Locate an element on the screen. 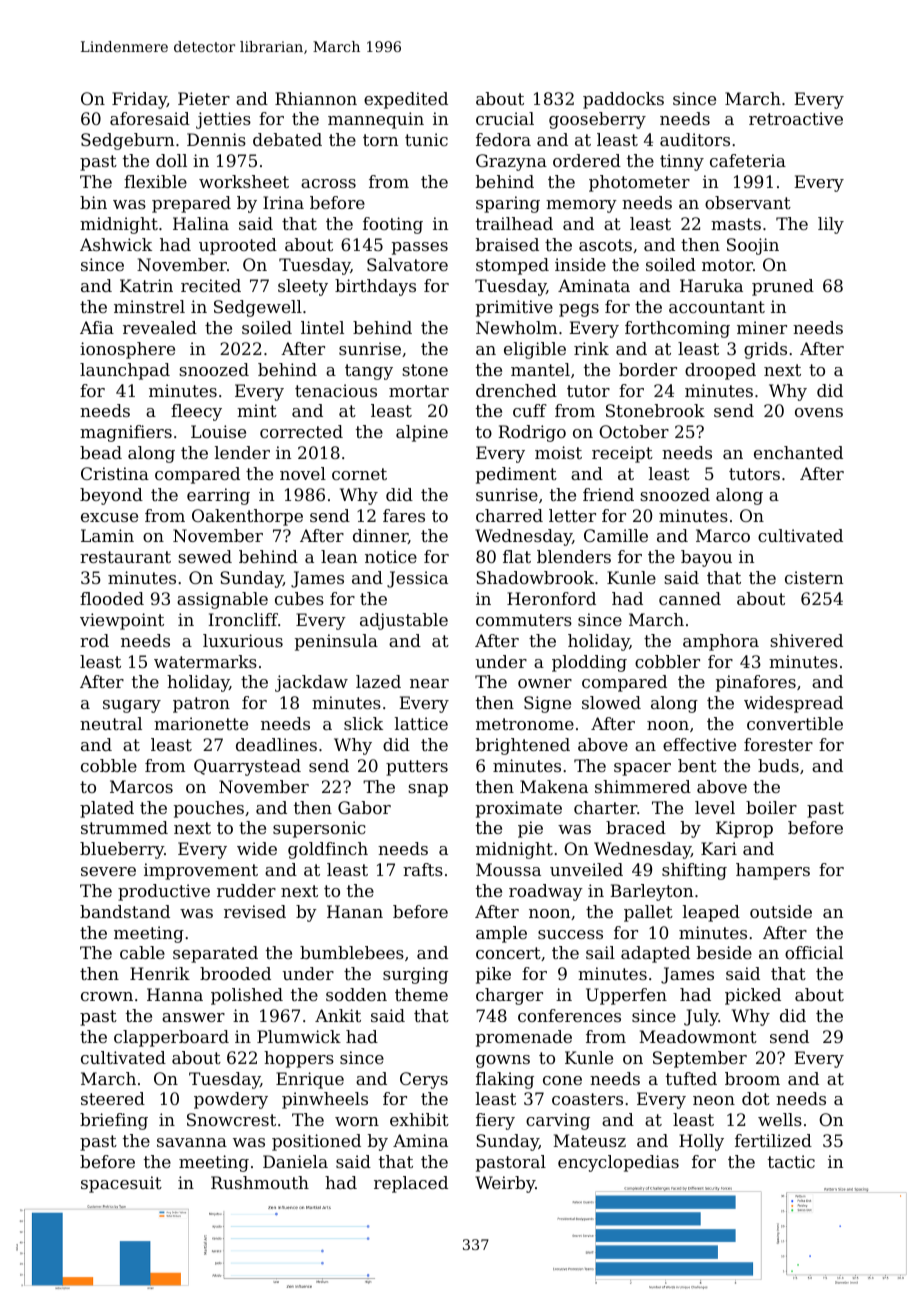 This screenshot has height=1308, width=924. receipt is located at coordinates (622, 454).
